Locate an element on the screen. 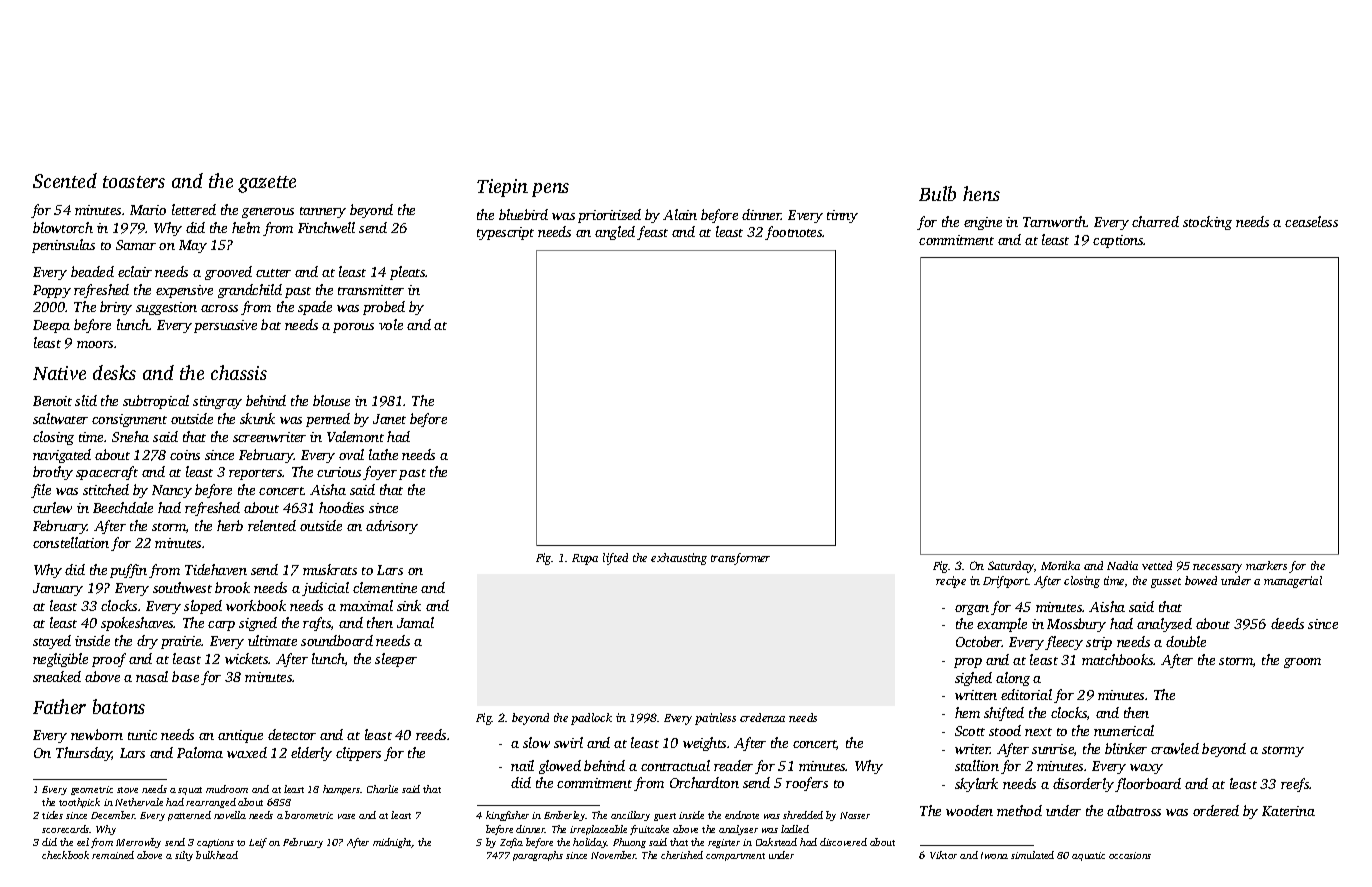 Image resolution: width=1372 pixels, height=887 pixels. numerical is located at coordinates (1124, 730).
